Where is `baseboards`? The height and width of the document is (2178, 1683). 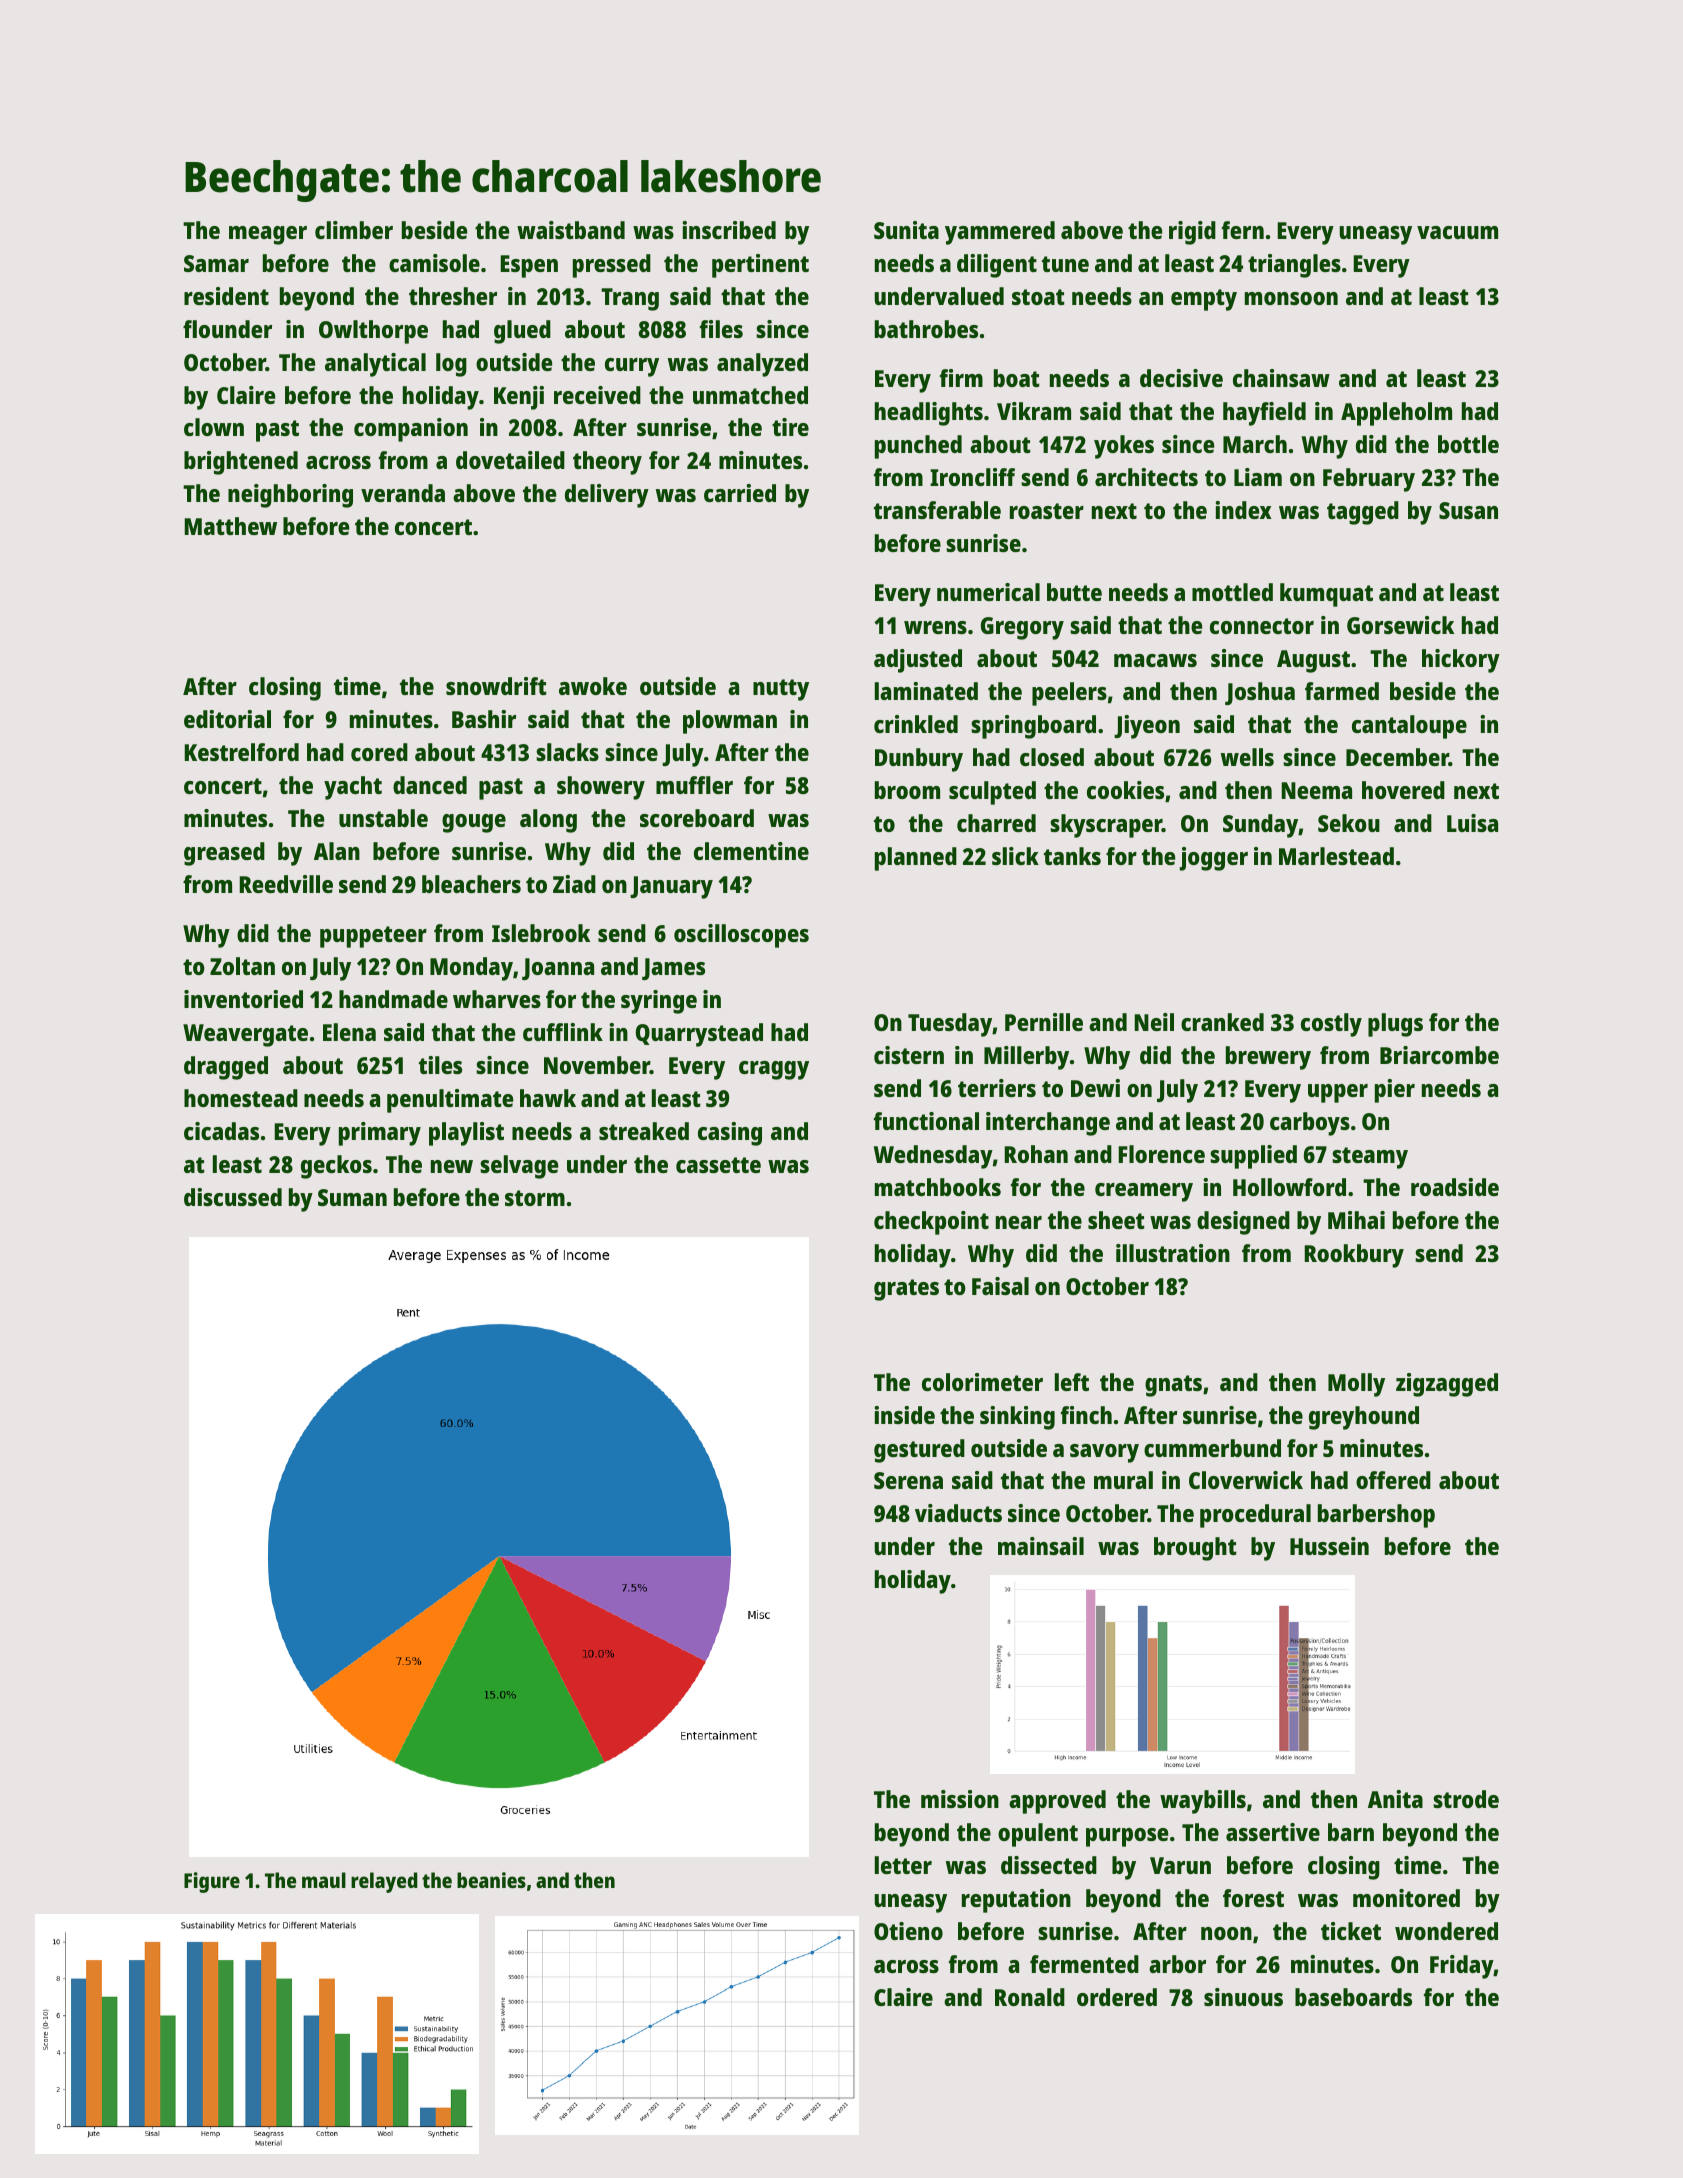 baseboards is located at coordinates (1353, 1997).
